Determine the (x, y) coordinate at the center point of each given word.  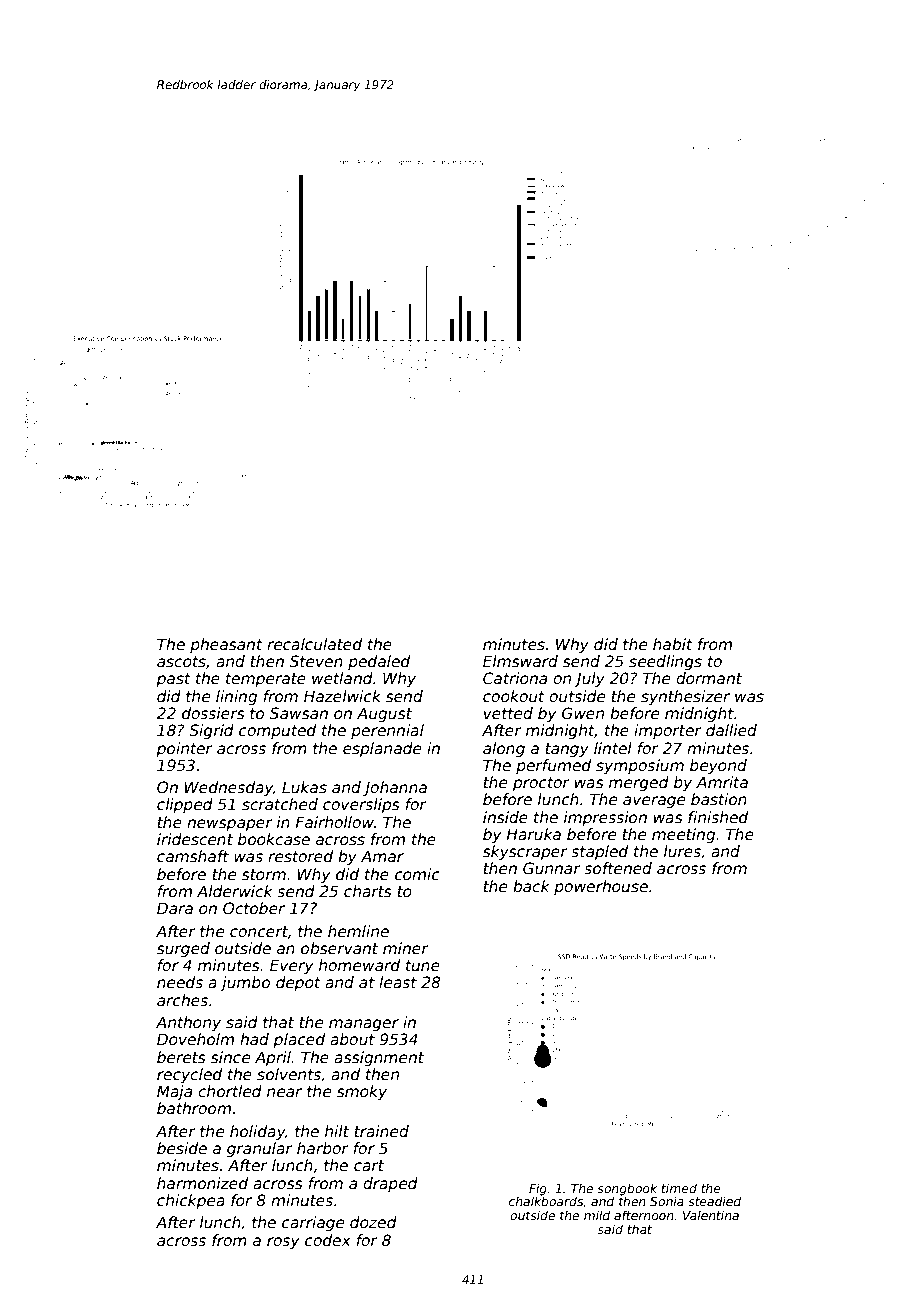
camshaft (193, 856)
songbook (627, 1189)
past (173, 680)
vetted (508, 713)
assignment (379, 1058)
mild (597, 1215)
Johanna (395, 788)
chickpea (191, 1201)
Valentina (711, 1215)
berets (181, 1057)
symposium (640, 766)
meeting (683, 835)
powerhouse (601, 887)
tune (423, 965)
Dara (175, 908)
